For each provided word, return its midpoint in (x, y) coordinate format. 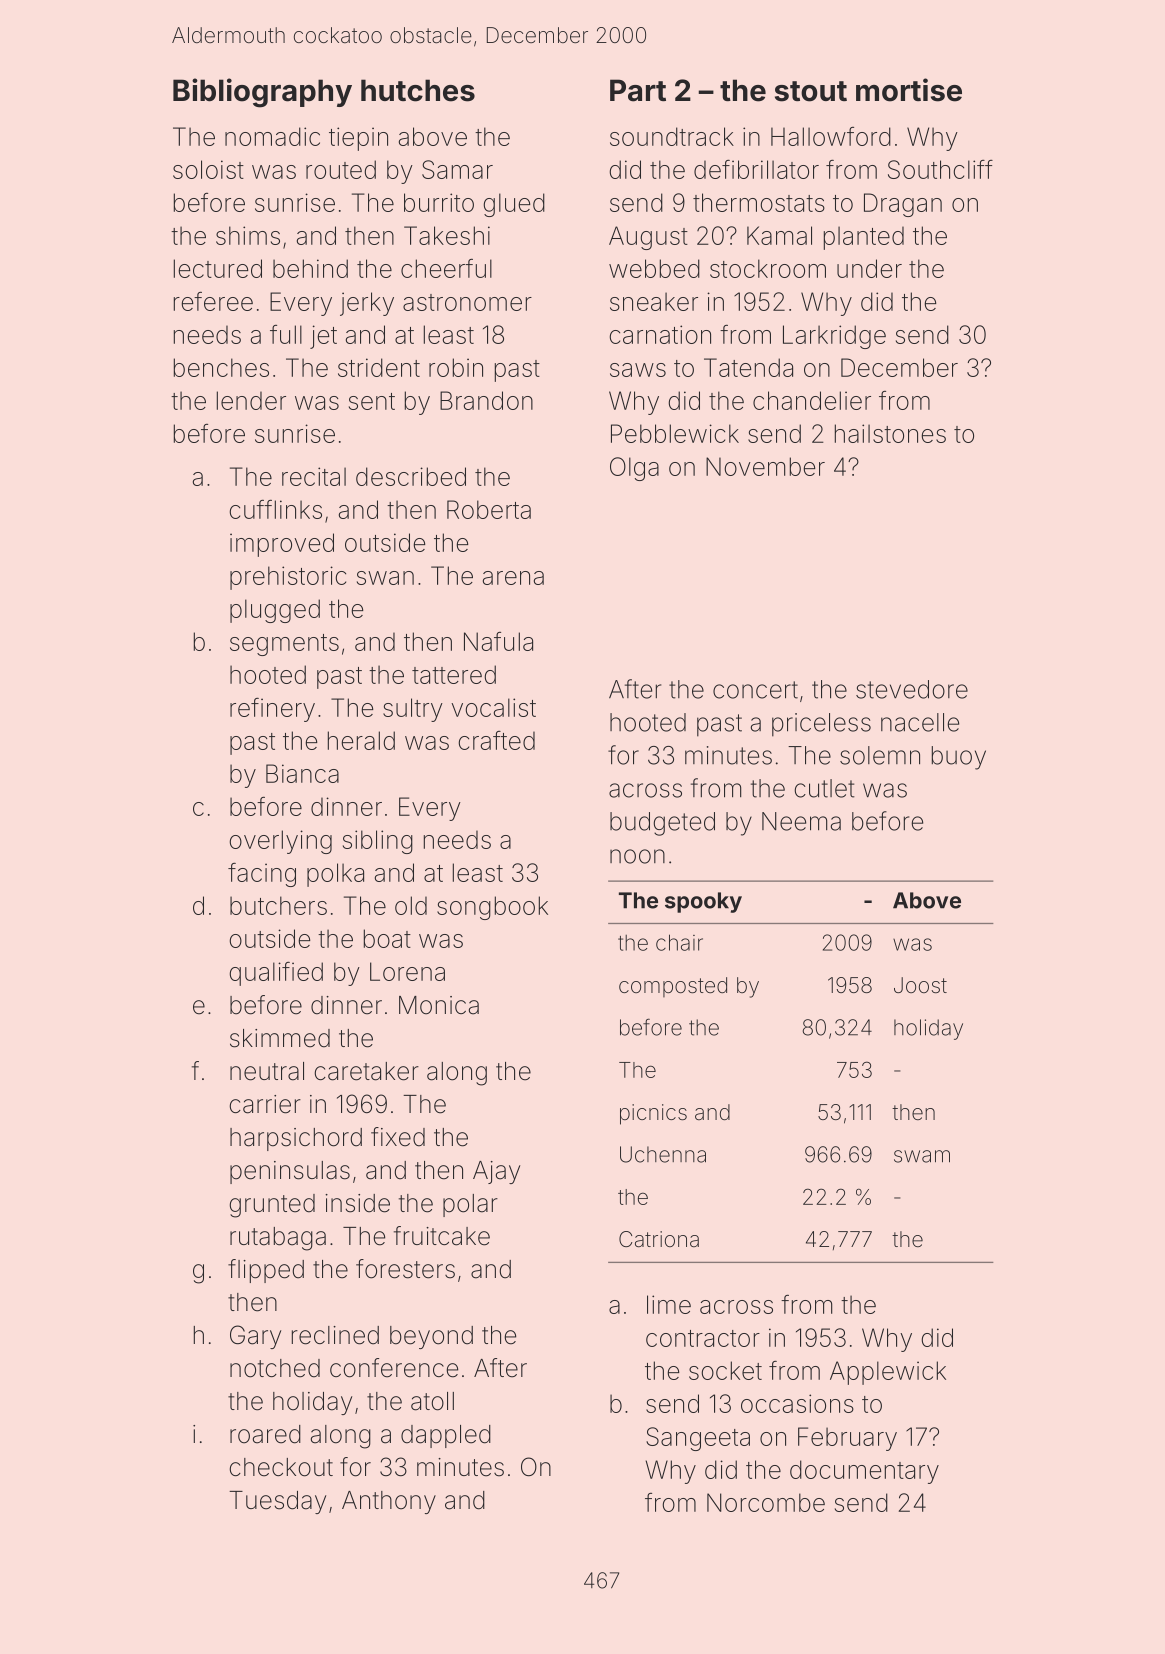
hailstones (890, 433)
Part (638, 90)
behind (310, 268)
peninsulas (290, 1172)
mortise (909, 90)
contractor (703, 1338)
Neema (801, 821)
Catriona (659, 1239)
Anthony (389, 1502)
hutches (418, 90)
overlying (281, 842)
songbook (492, 908)
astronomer (467, 302)
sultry (413, 710)
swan (385, 578)
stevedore (912, 689)
